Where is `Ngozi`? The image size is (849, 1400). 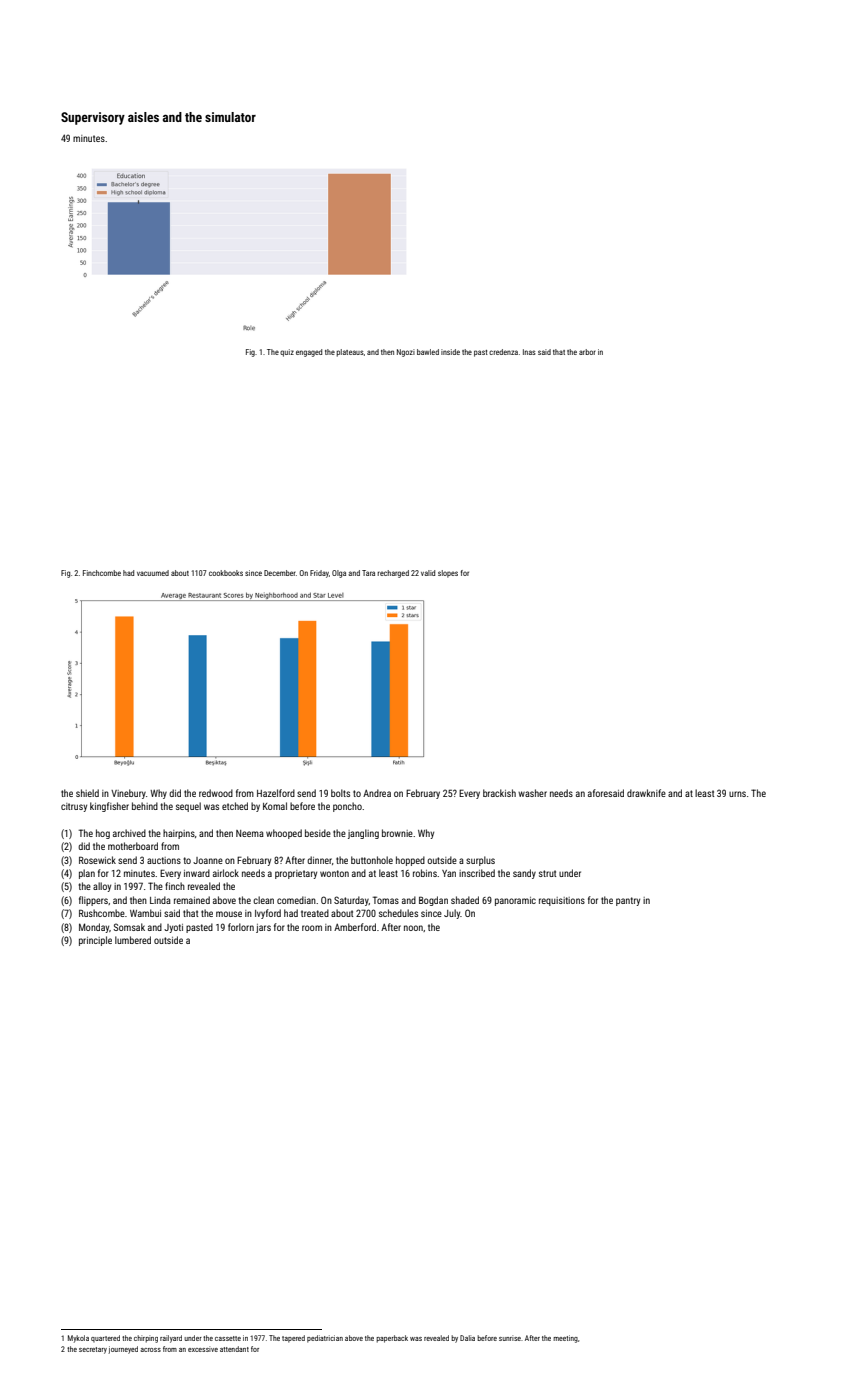
Ngozi is located at coordinates (406, 353).
